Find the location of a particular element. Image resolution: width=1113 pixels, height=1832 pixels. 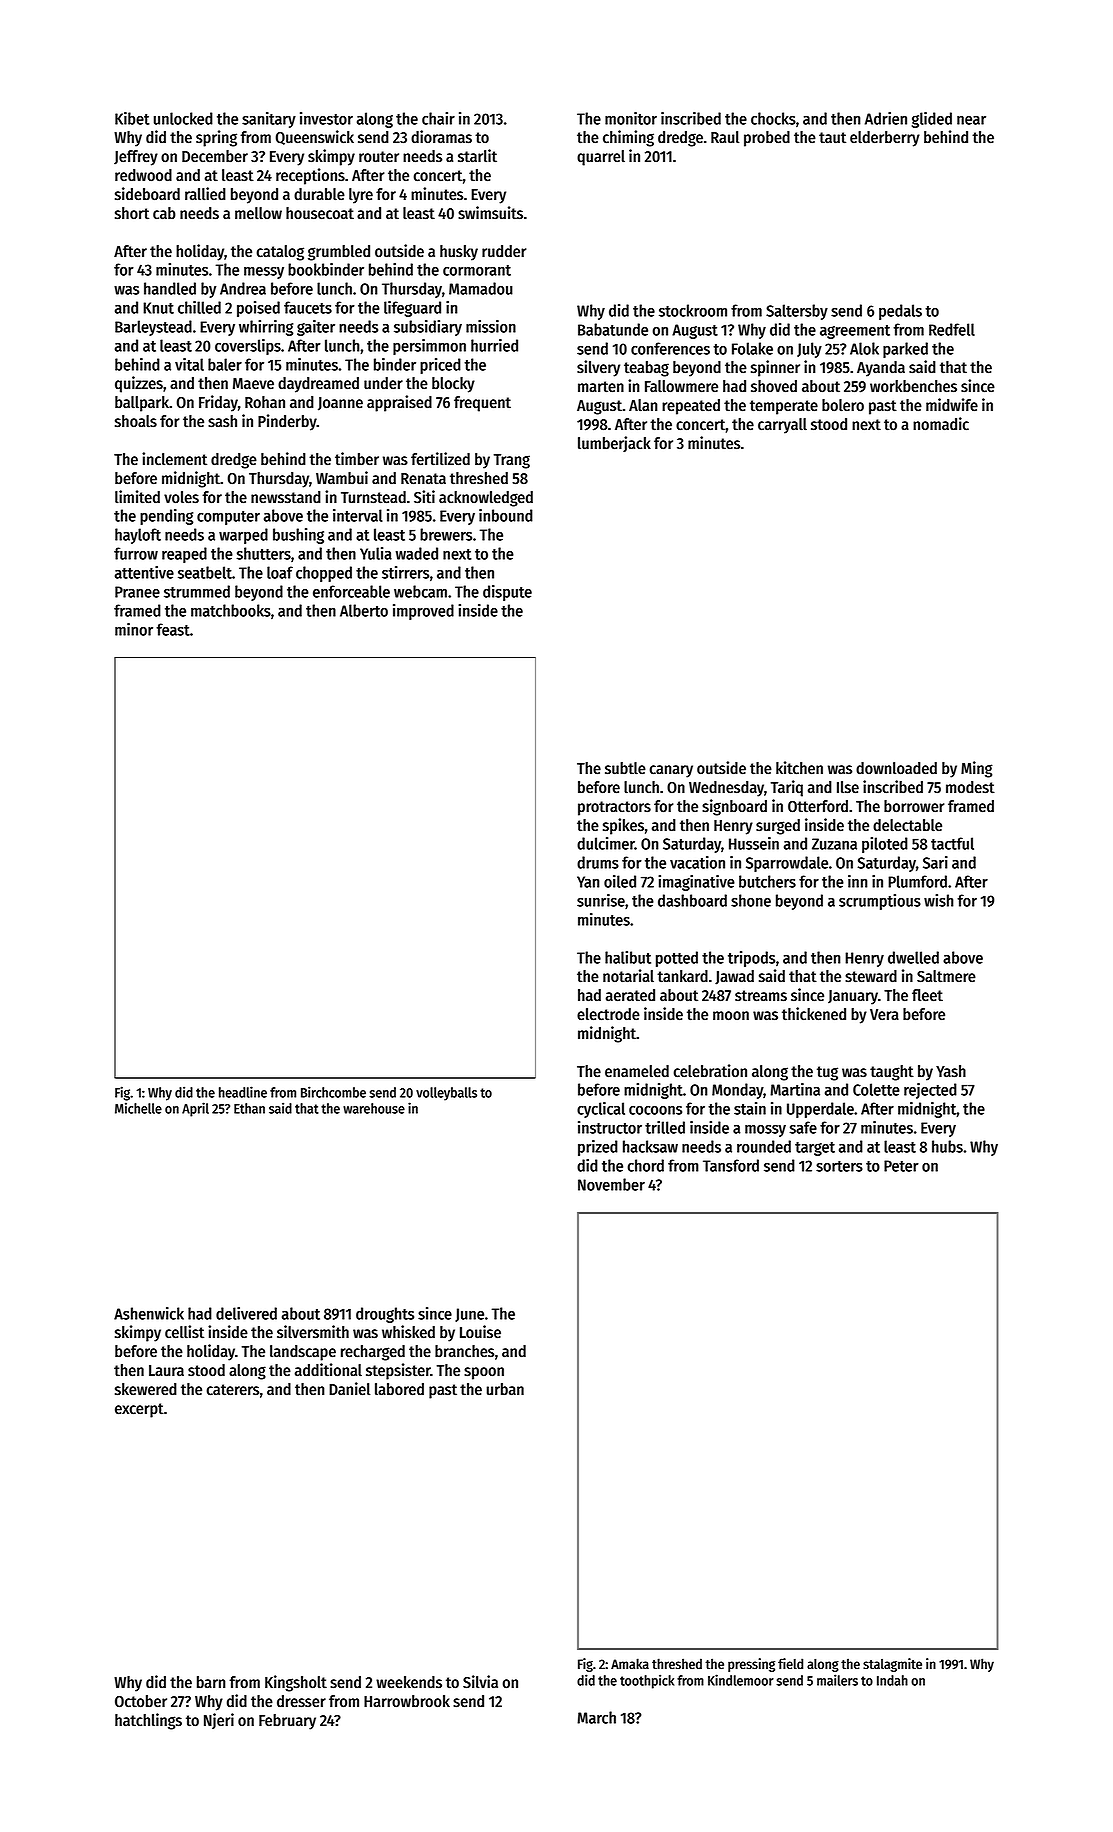

Ashenwick is located at coordinates (149, 1313).
